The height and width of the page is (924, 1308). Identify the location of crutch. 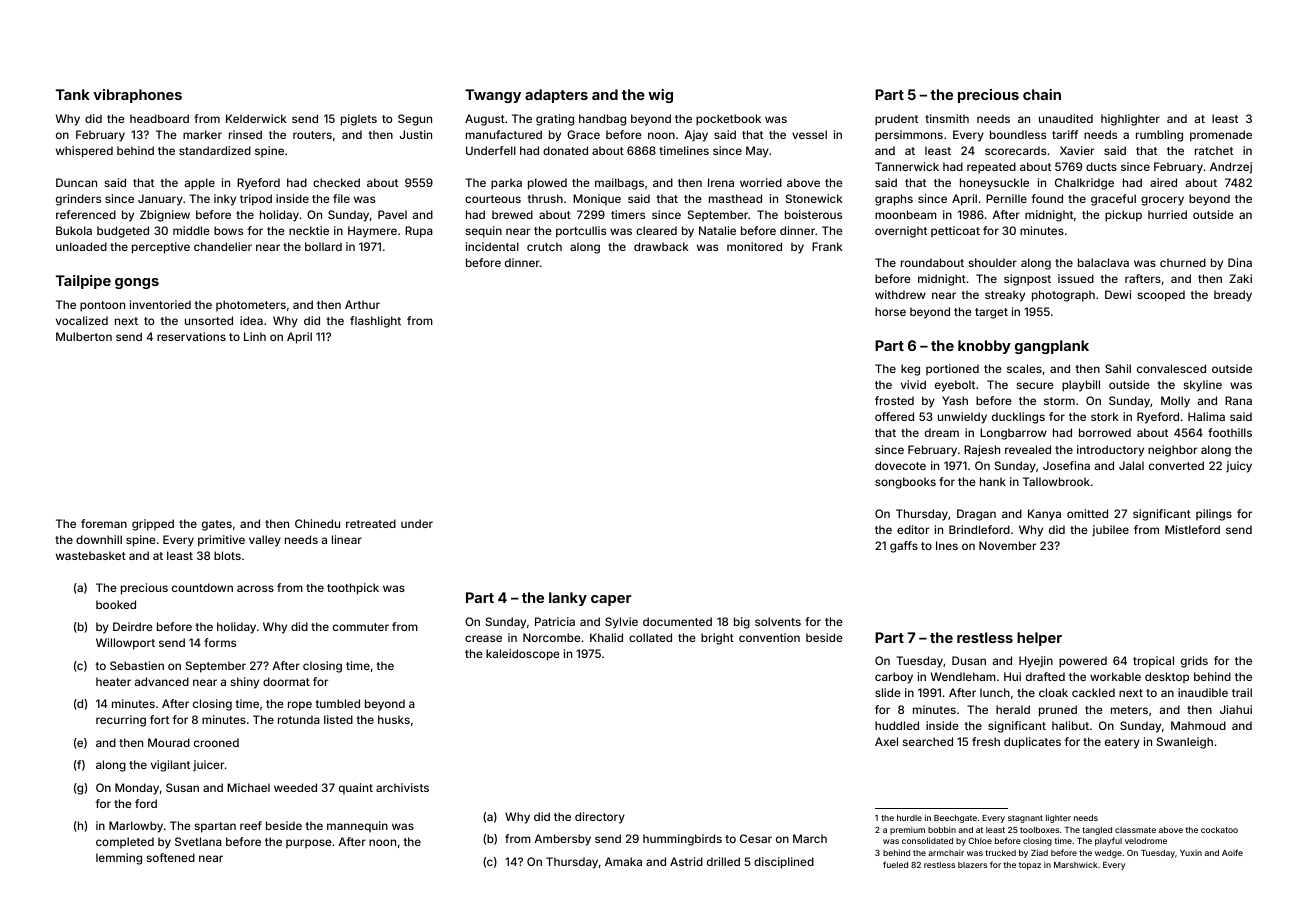
(544, 246).
